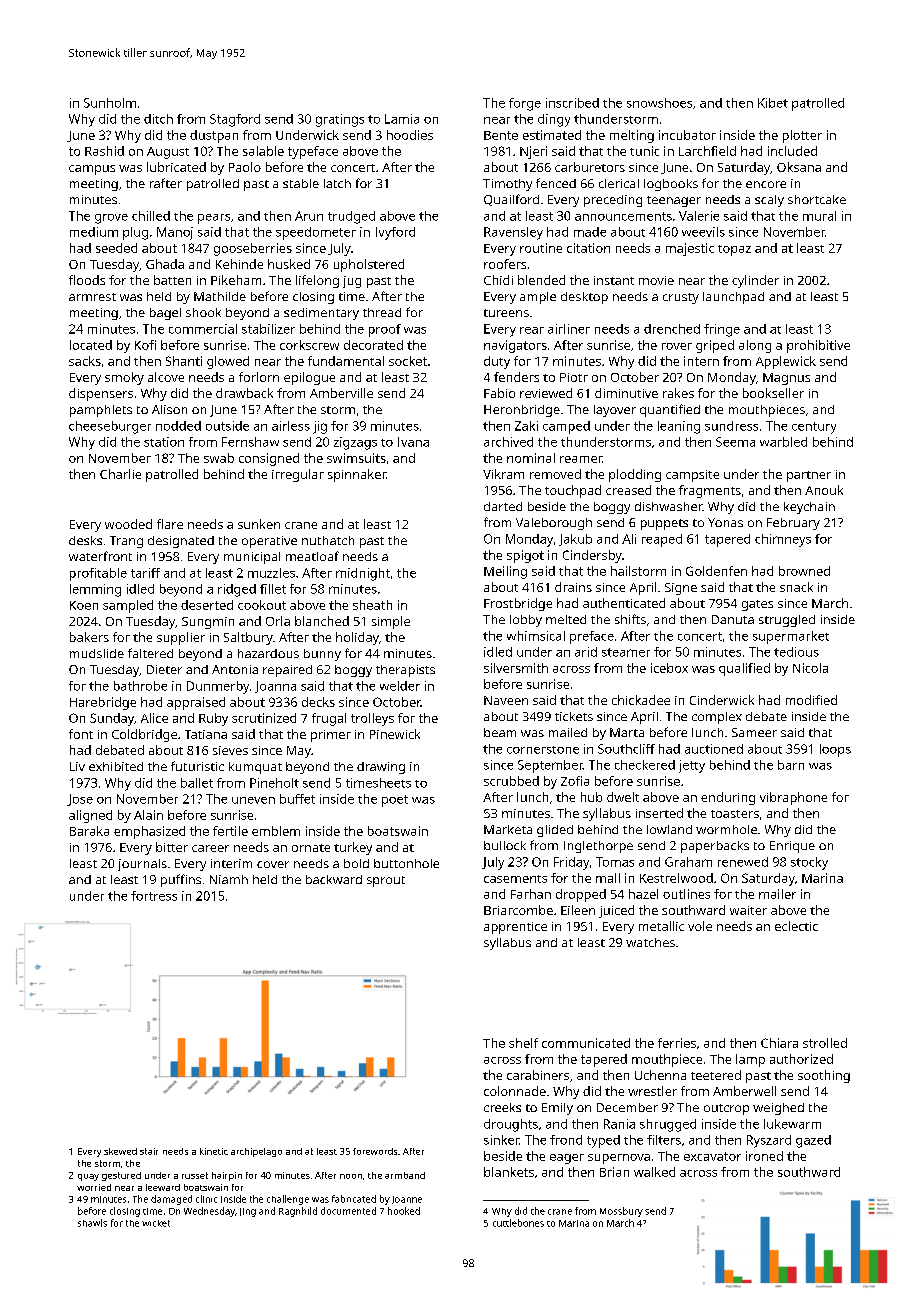  What do you see at coordinates (506, 700) in the screenshot?
I see `Naveen` at bounding box center [506, 700].
